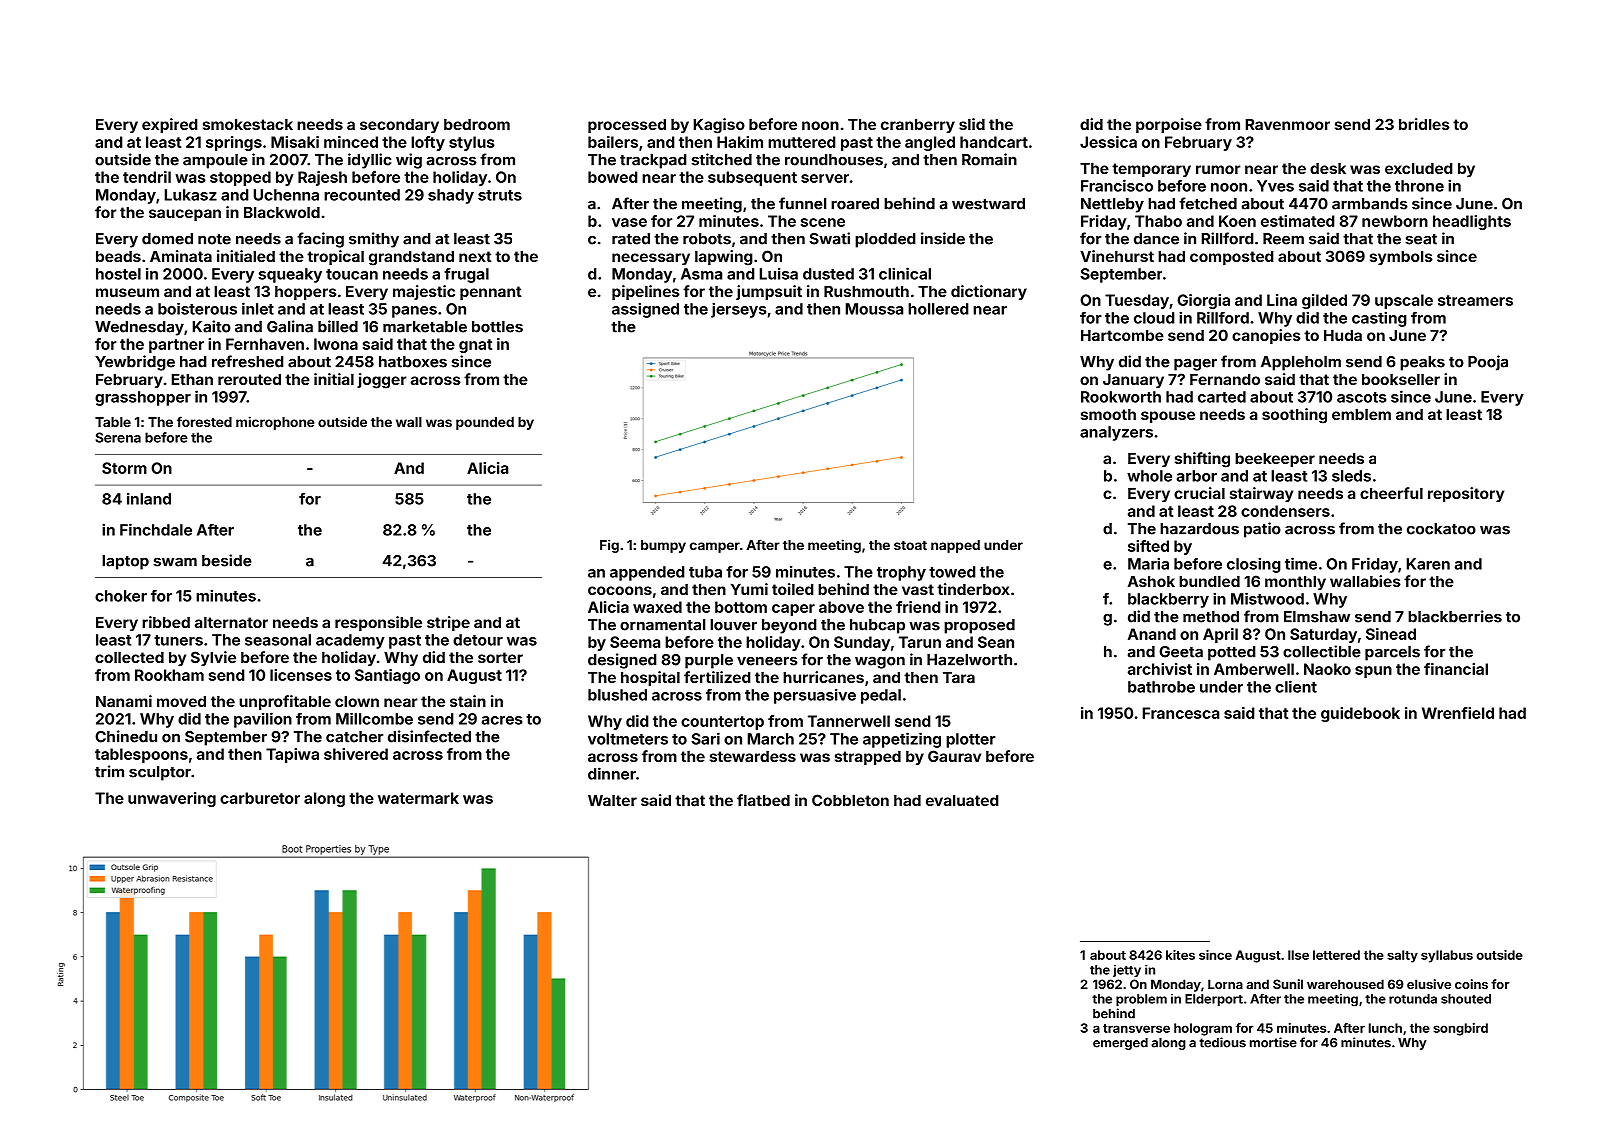 The image size is (1622, 1147). Describe the element at coordinates (707, 239) in the screenshot. I see `robots` at that location.
